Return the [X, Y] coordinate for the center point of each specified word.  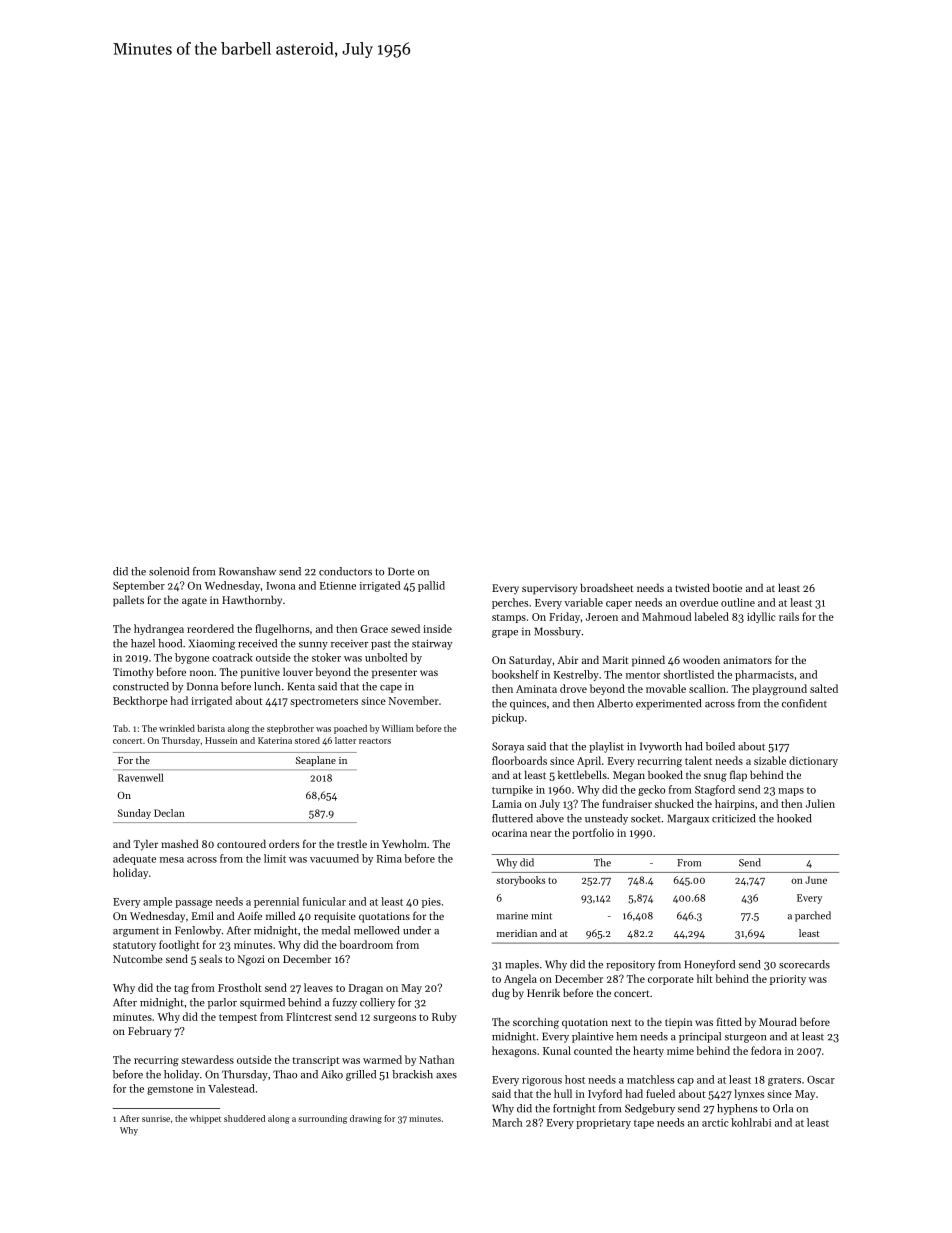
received [257, 643]
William [398, 728]
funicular [324, 901]
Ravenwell [141, 777]
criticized [733, 818]
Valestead [231, 1088]
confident [804, 703]
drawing [366, 1119]
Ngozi [251, 960]
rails [789, 616]
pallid [431, 586]
